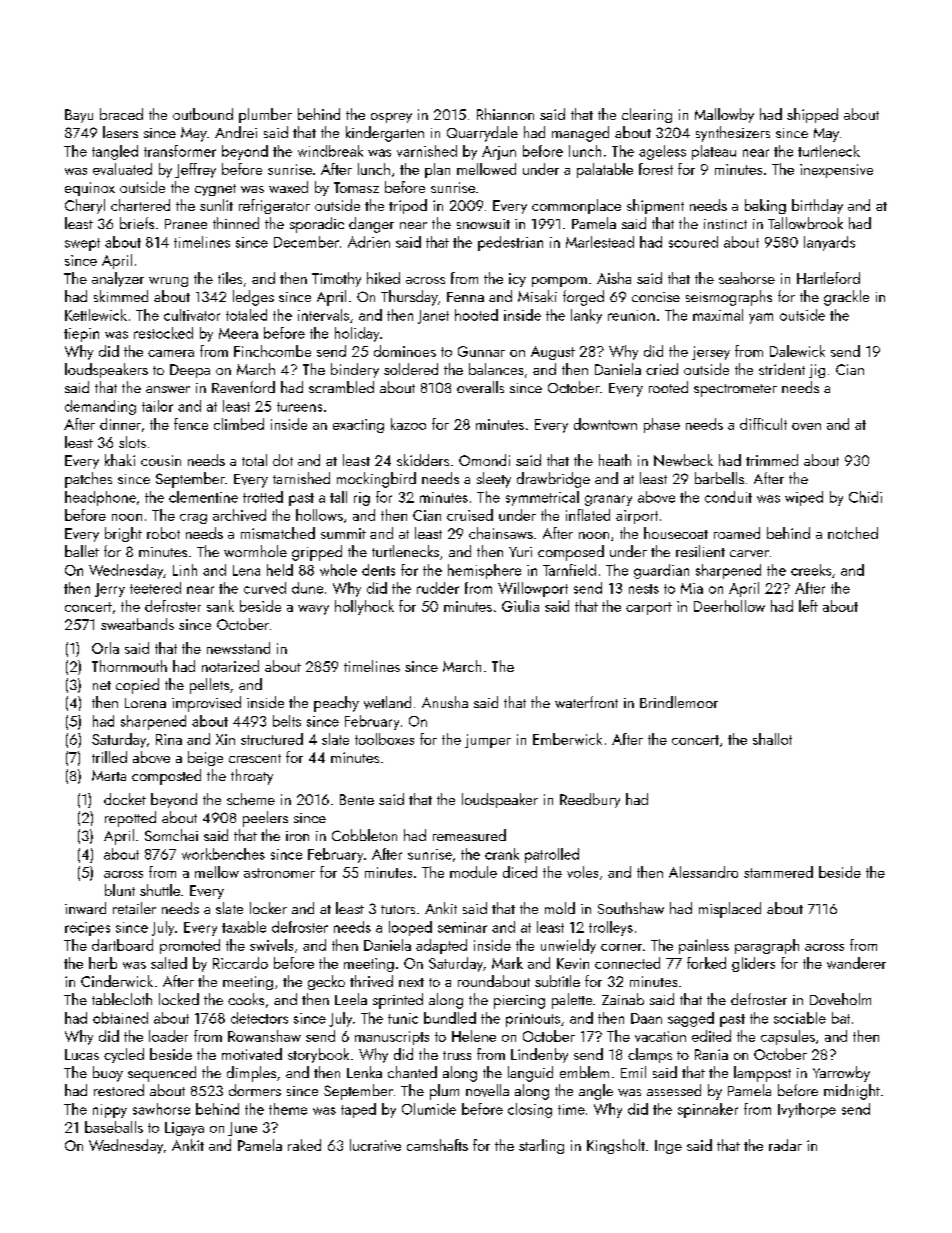  I want to click on Marlestead, so click(600, 242).
